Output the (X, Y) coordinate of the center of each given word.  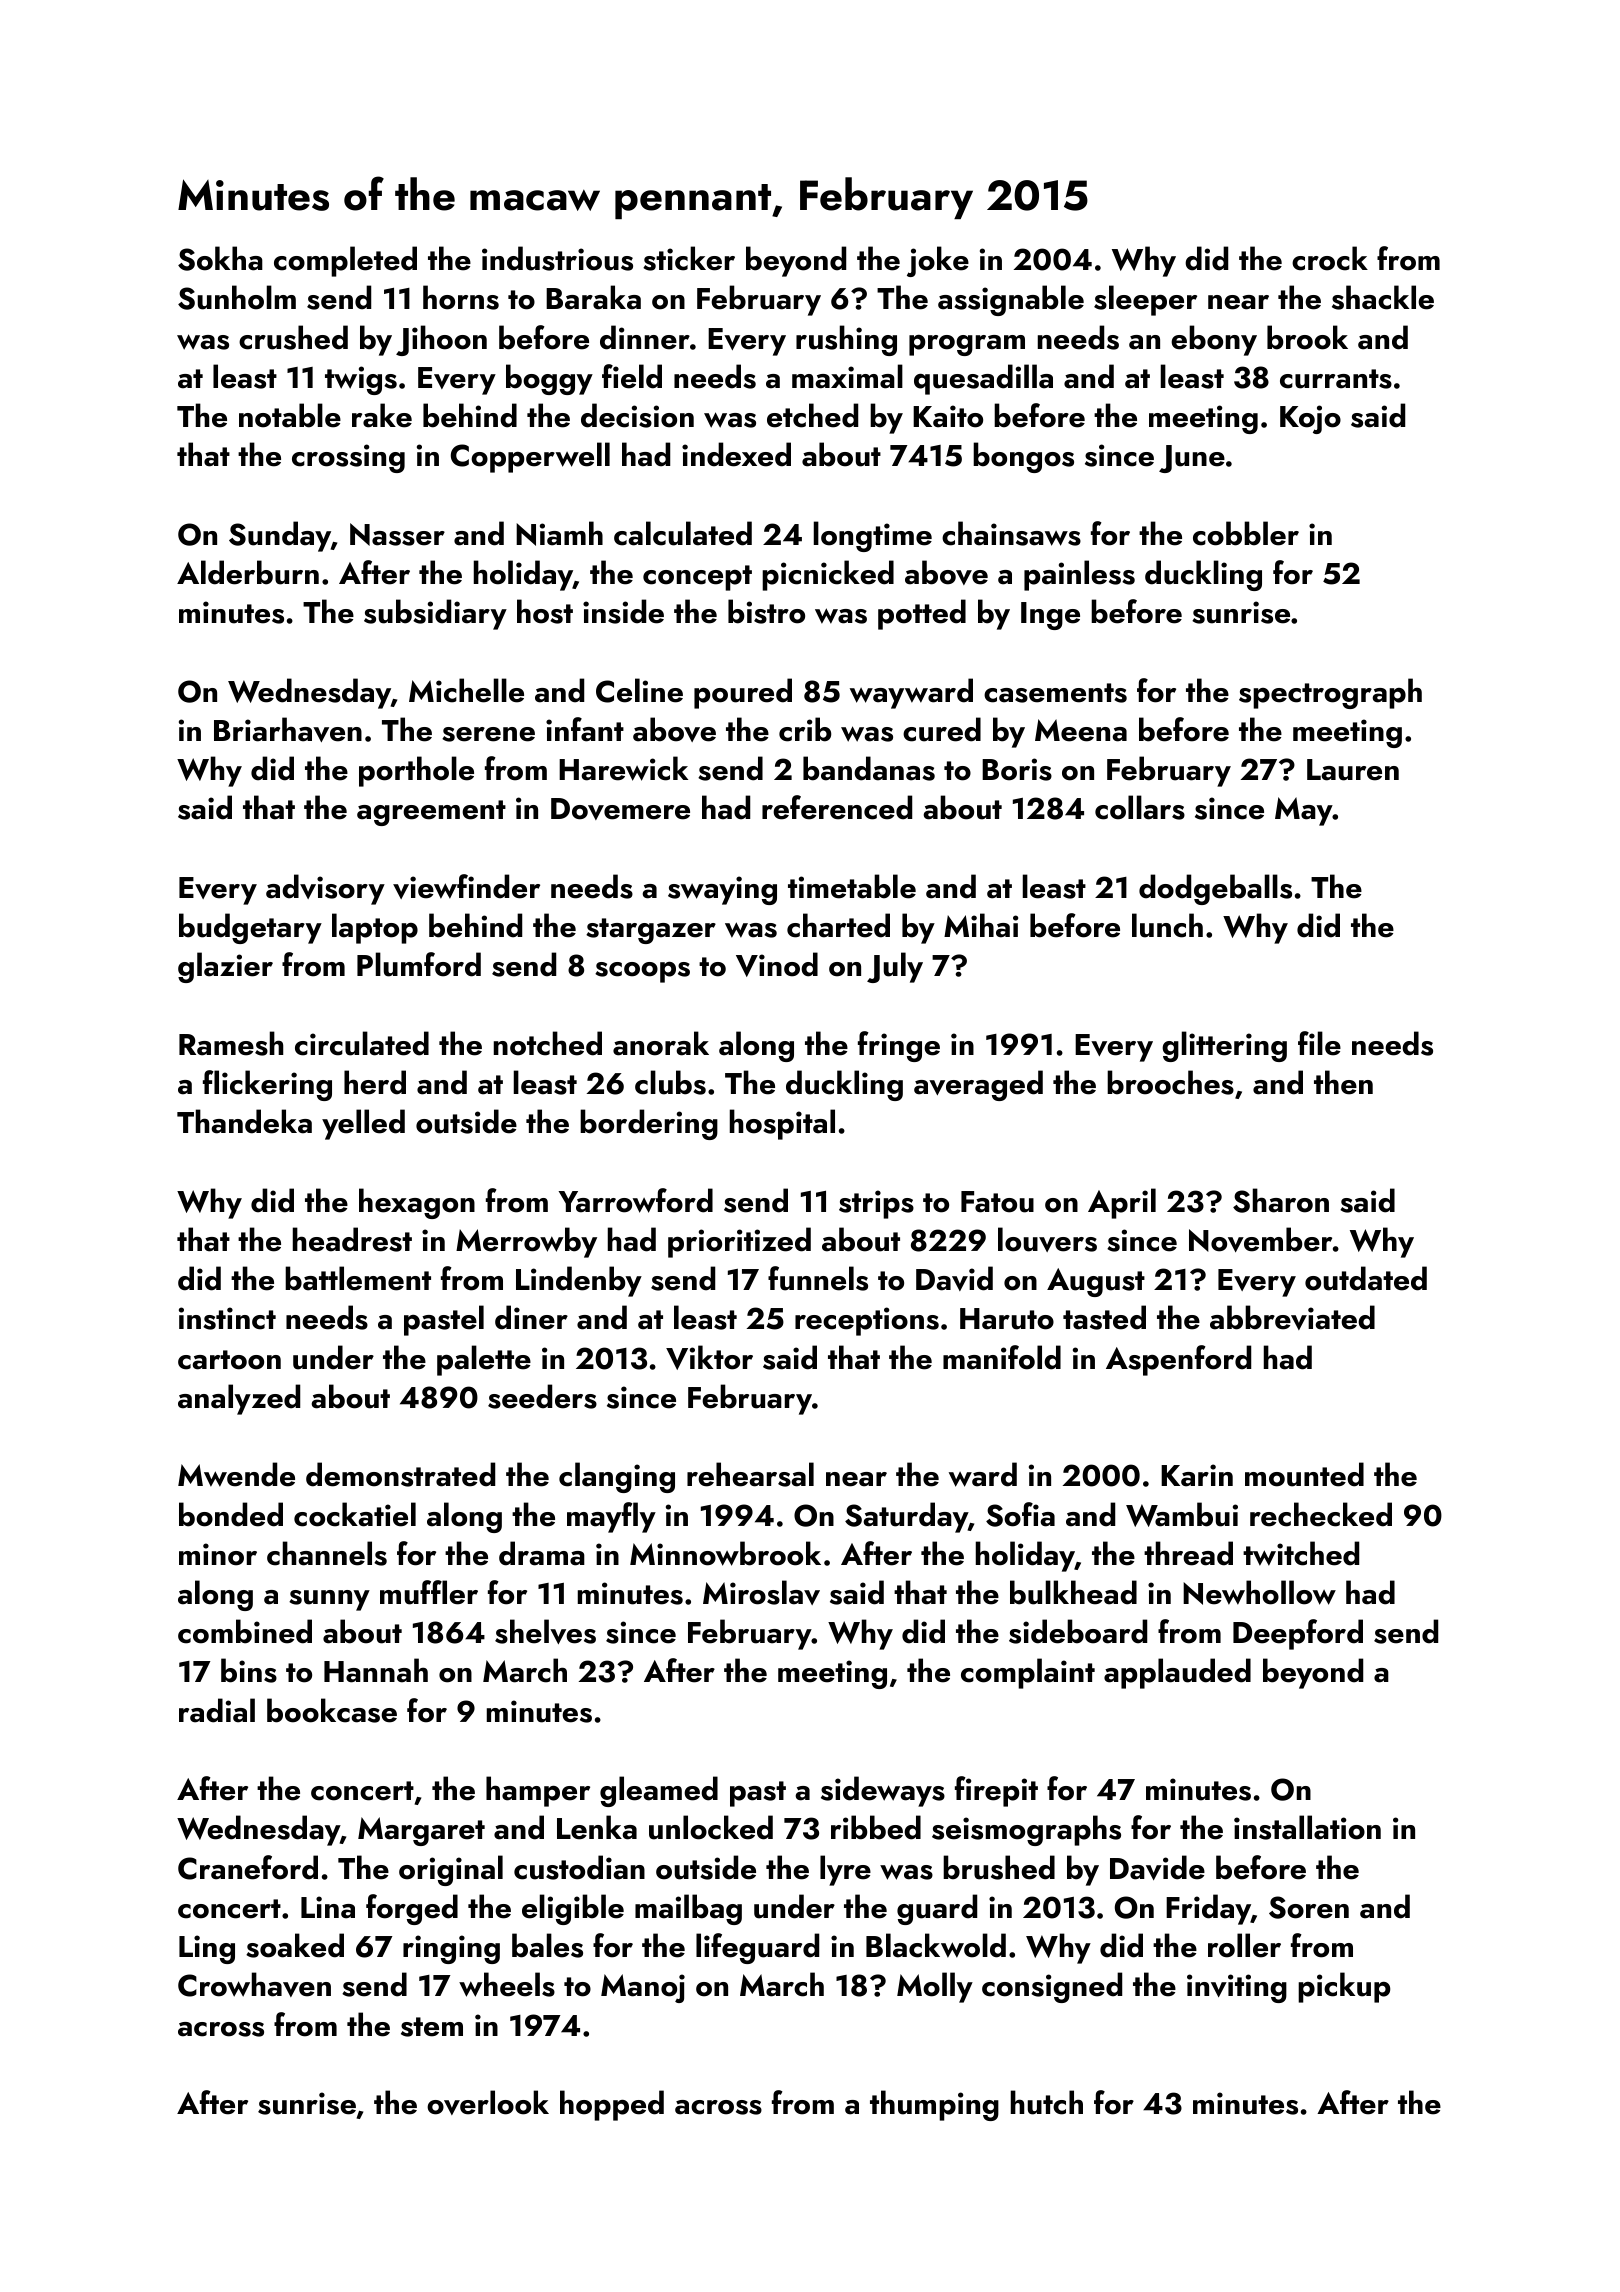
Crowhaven (254, 1984)
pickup (1344, 1987)
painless (1079, 575)
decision (637, 415)
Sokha (220, 258)
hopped (612, 2105)
